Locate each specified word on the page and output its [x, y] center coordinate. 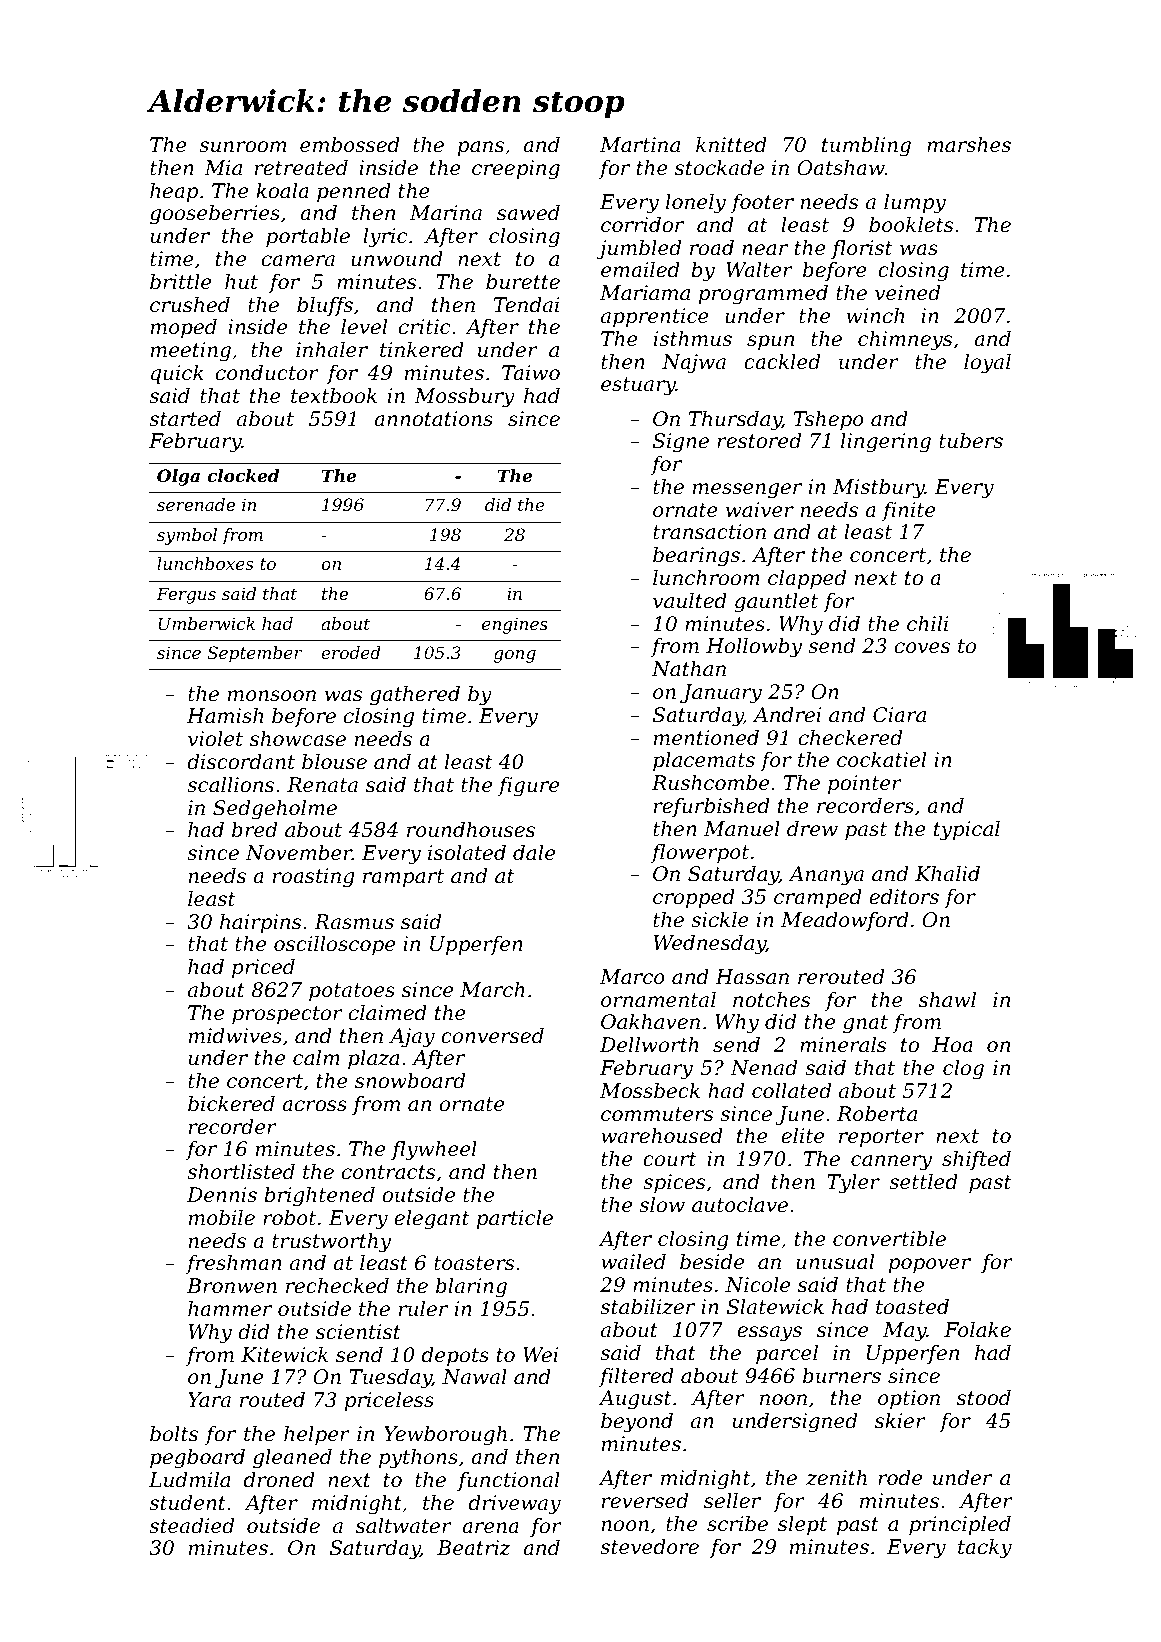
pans [480, 148]
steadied [191, 1526]
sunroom [242, 147]
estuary [638, 386]
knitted [731, 145]
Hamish [225, 716]
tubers [971, 441]
